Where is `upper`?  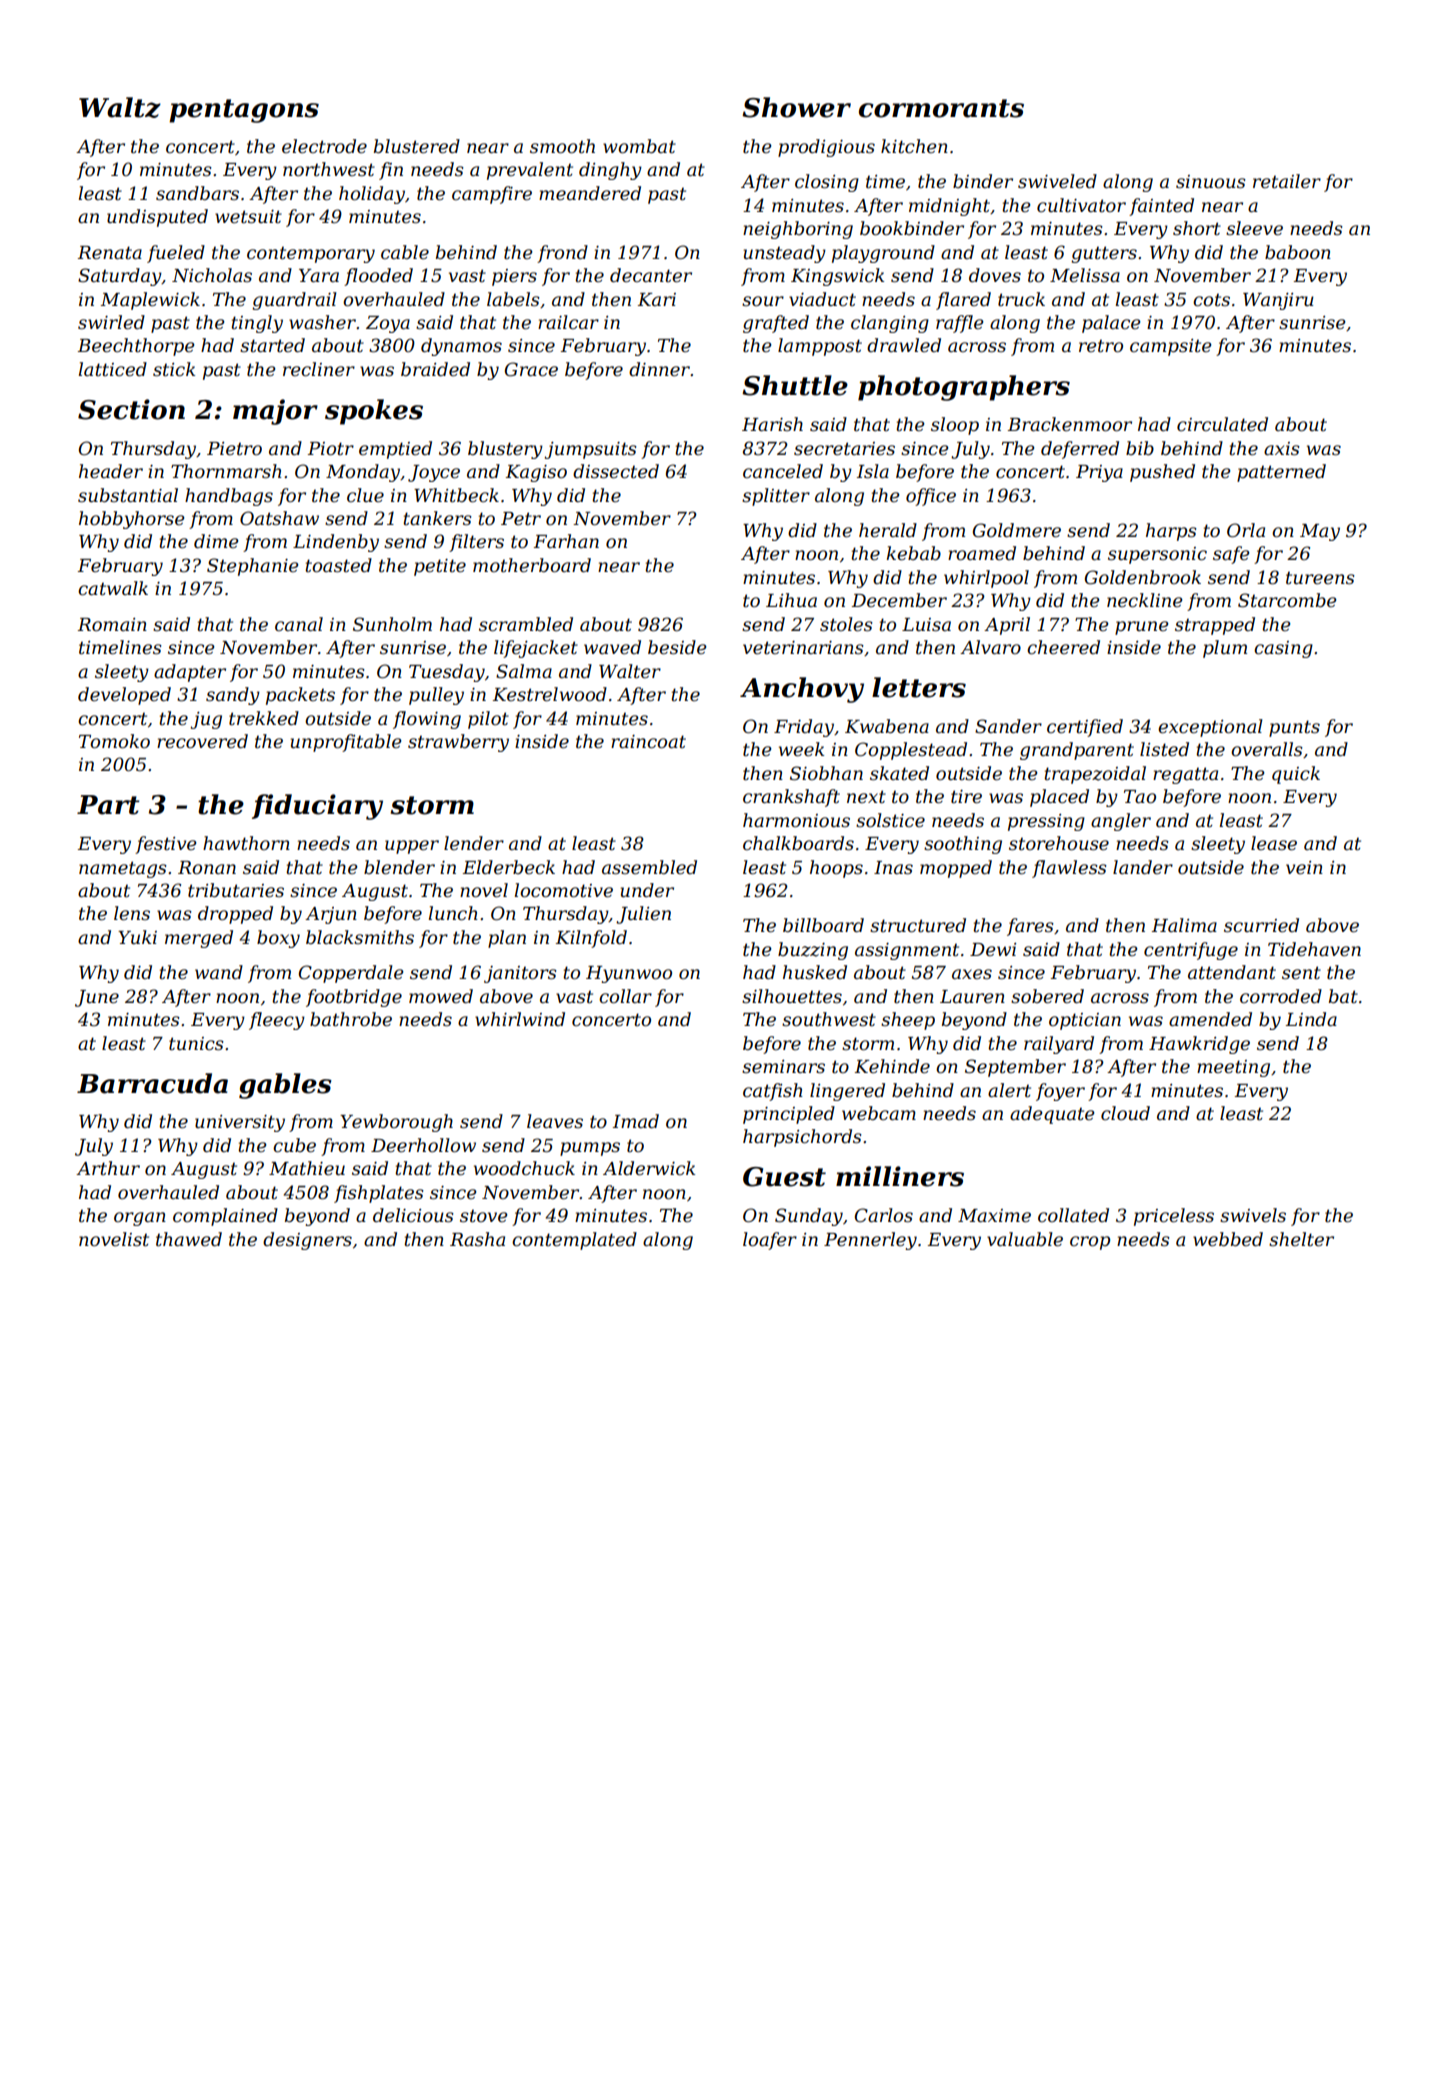 upper is located at coordinates (412, 847).
